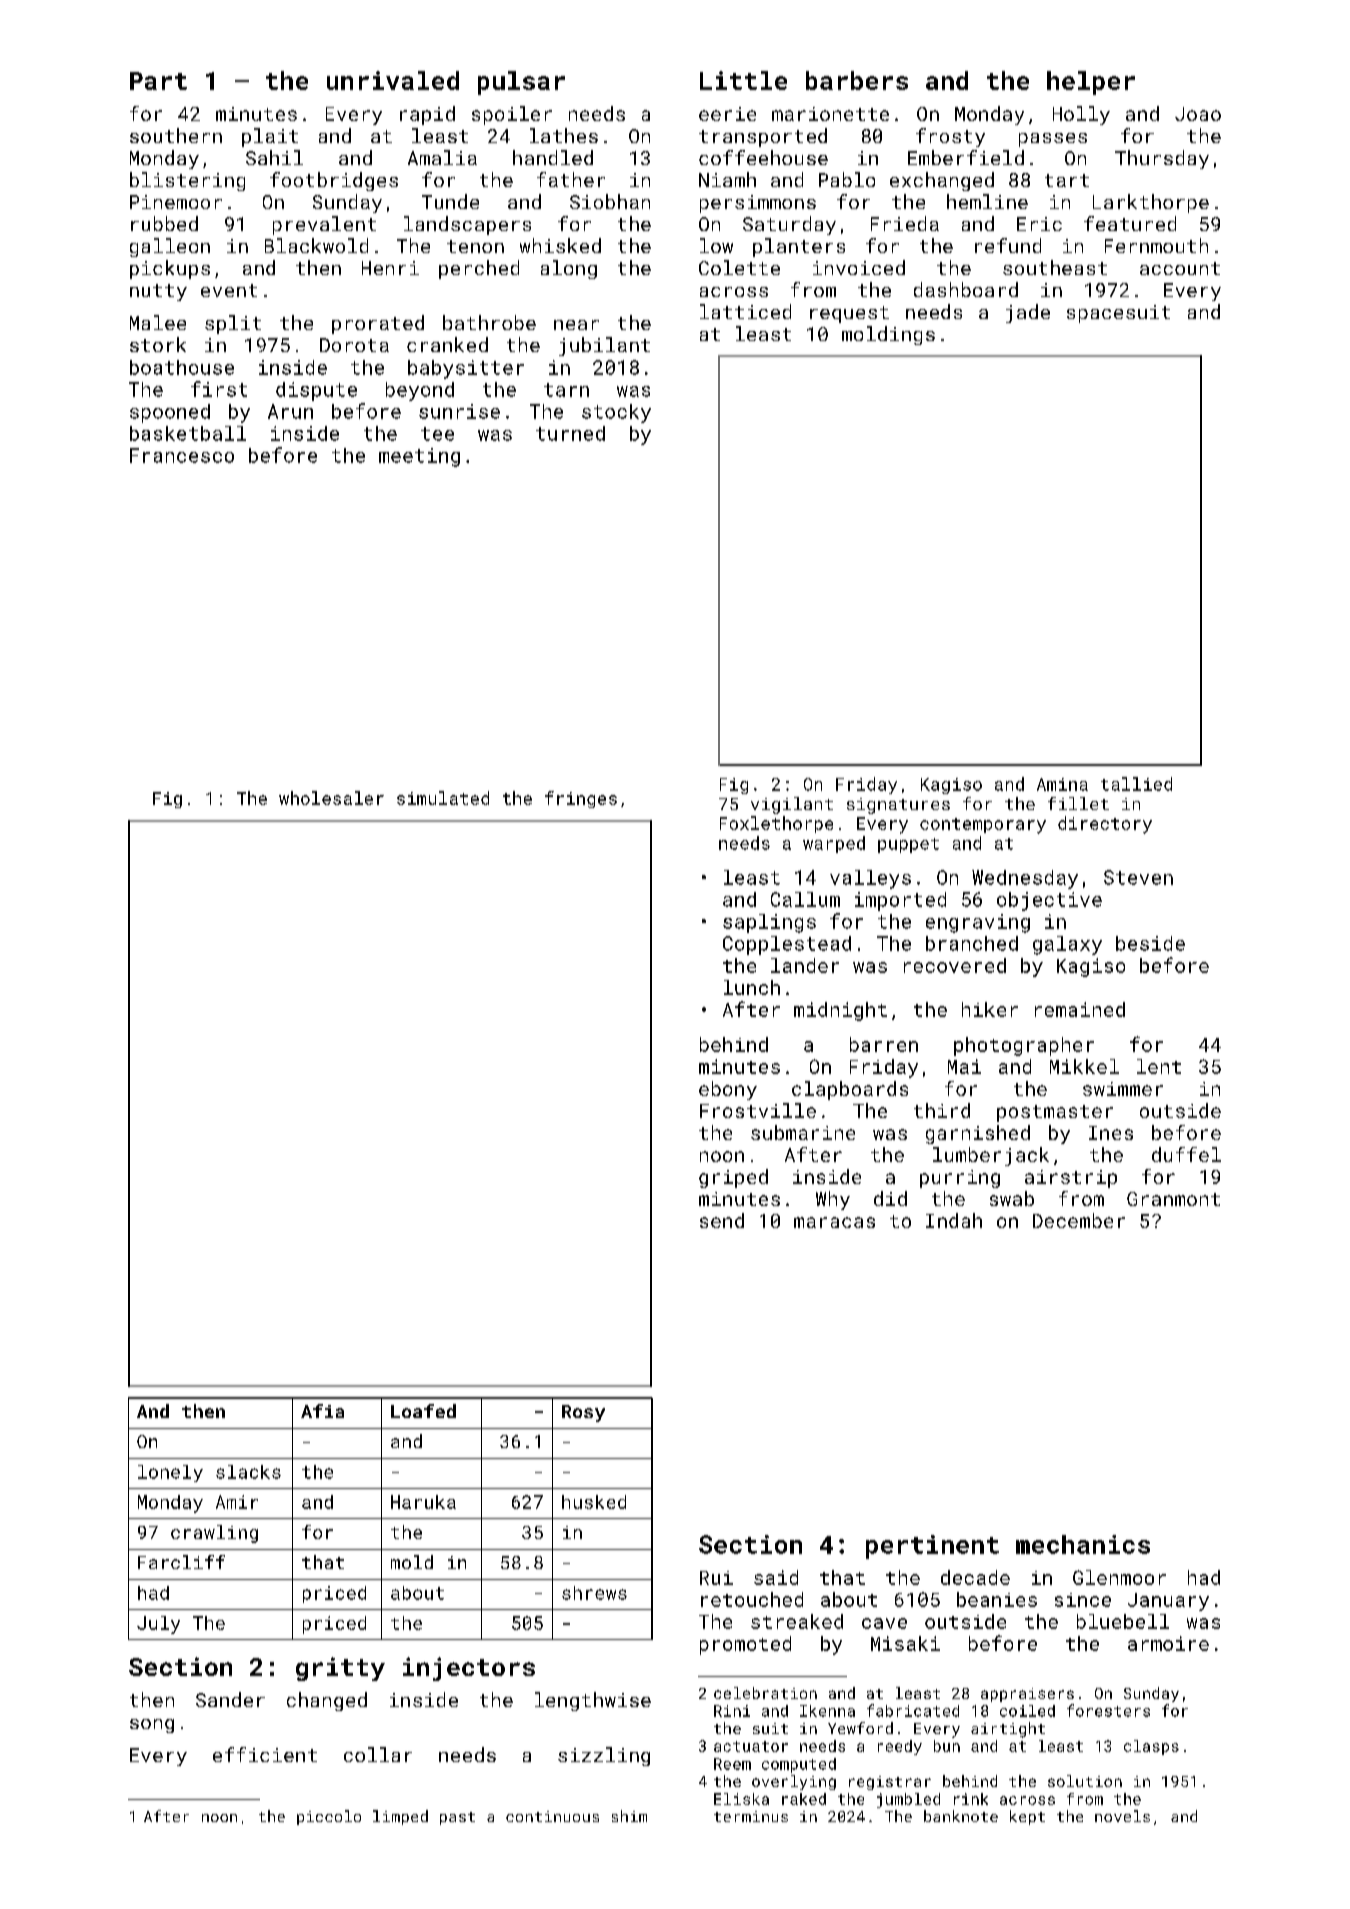  I want to click on stork, so click(158, 344).
